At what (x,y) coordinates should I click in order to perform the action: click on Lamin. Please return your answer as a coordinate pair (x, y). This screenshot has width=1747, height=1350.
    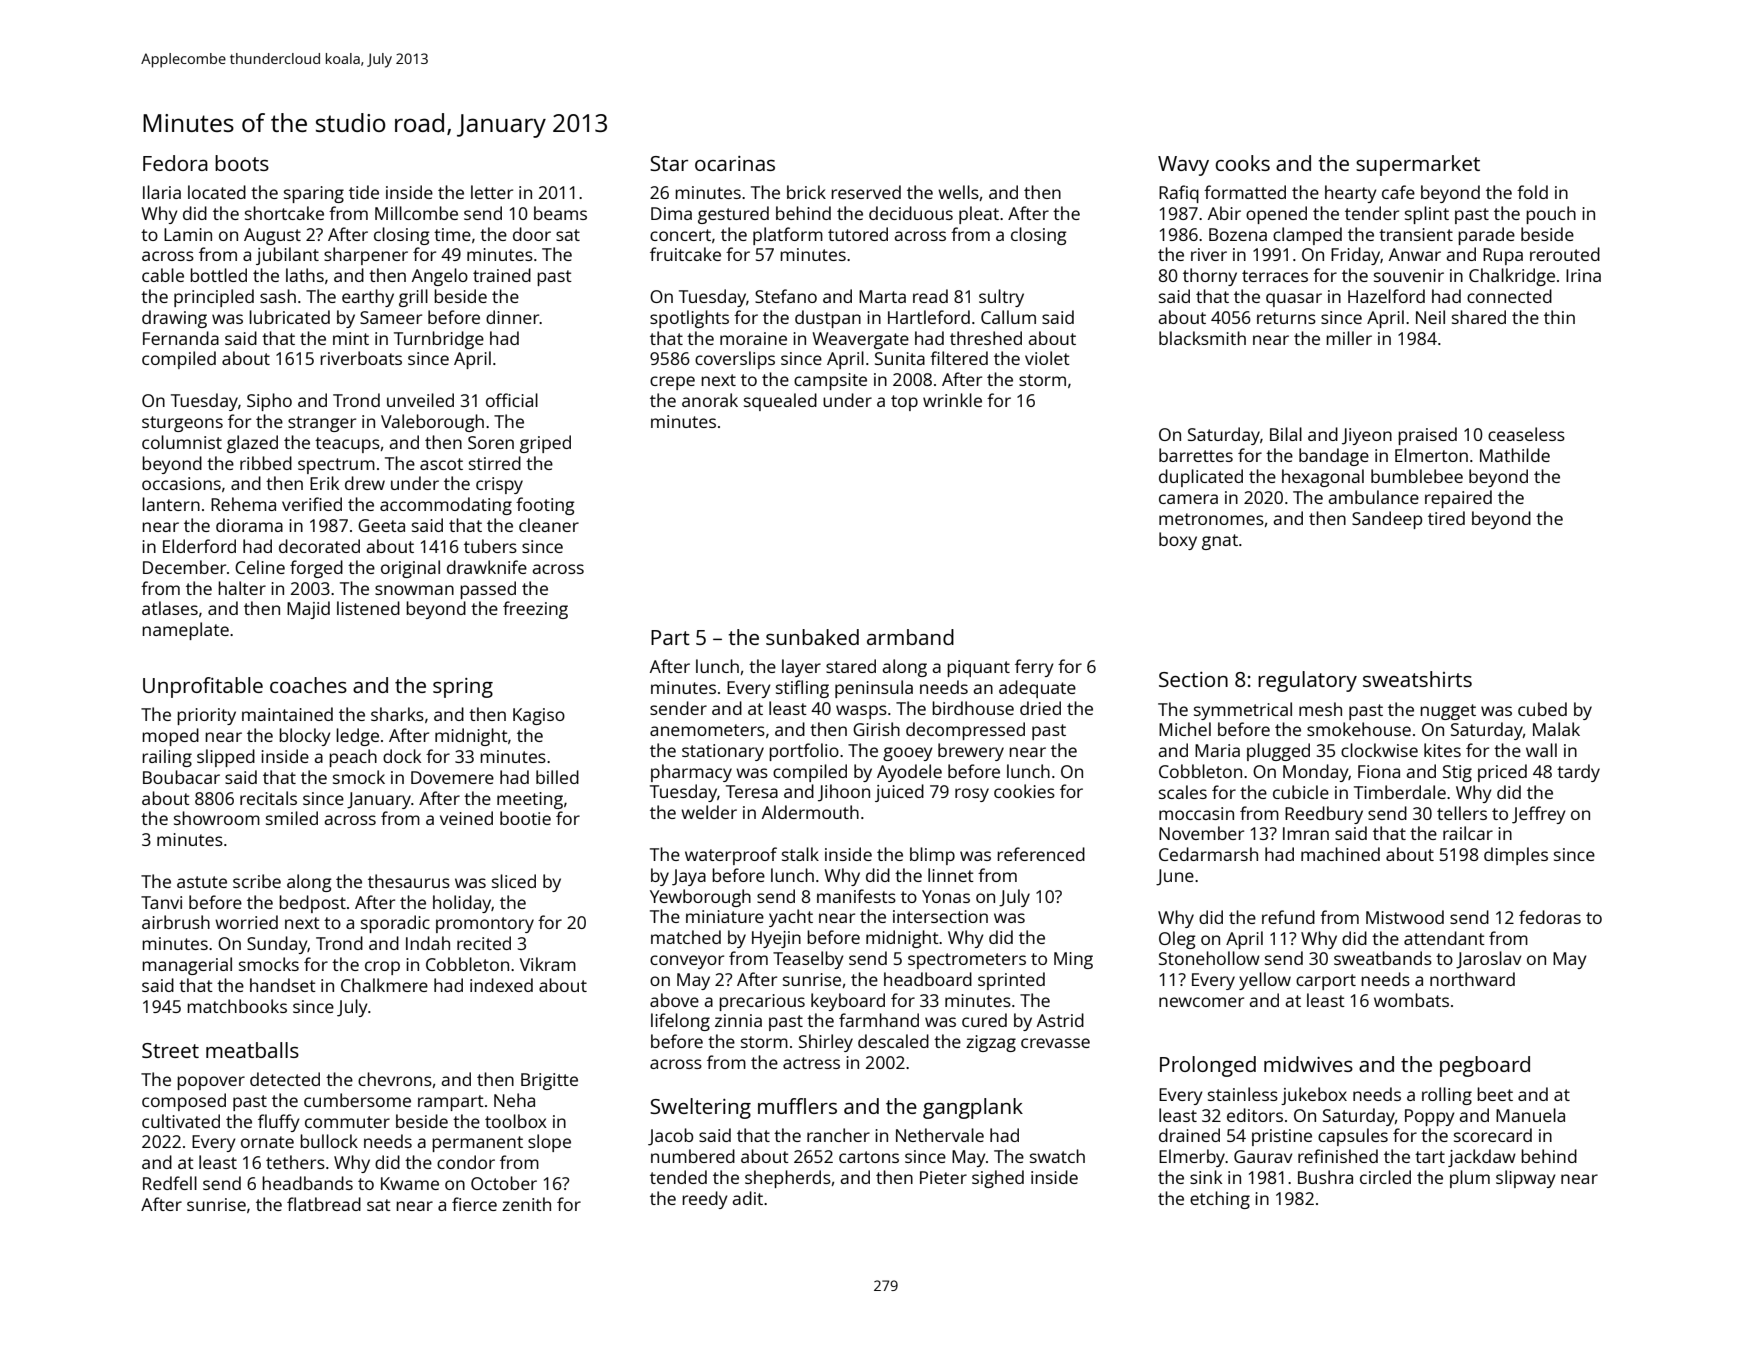
    Looking at the image, I should click on (188, 234).
